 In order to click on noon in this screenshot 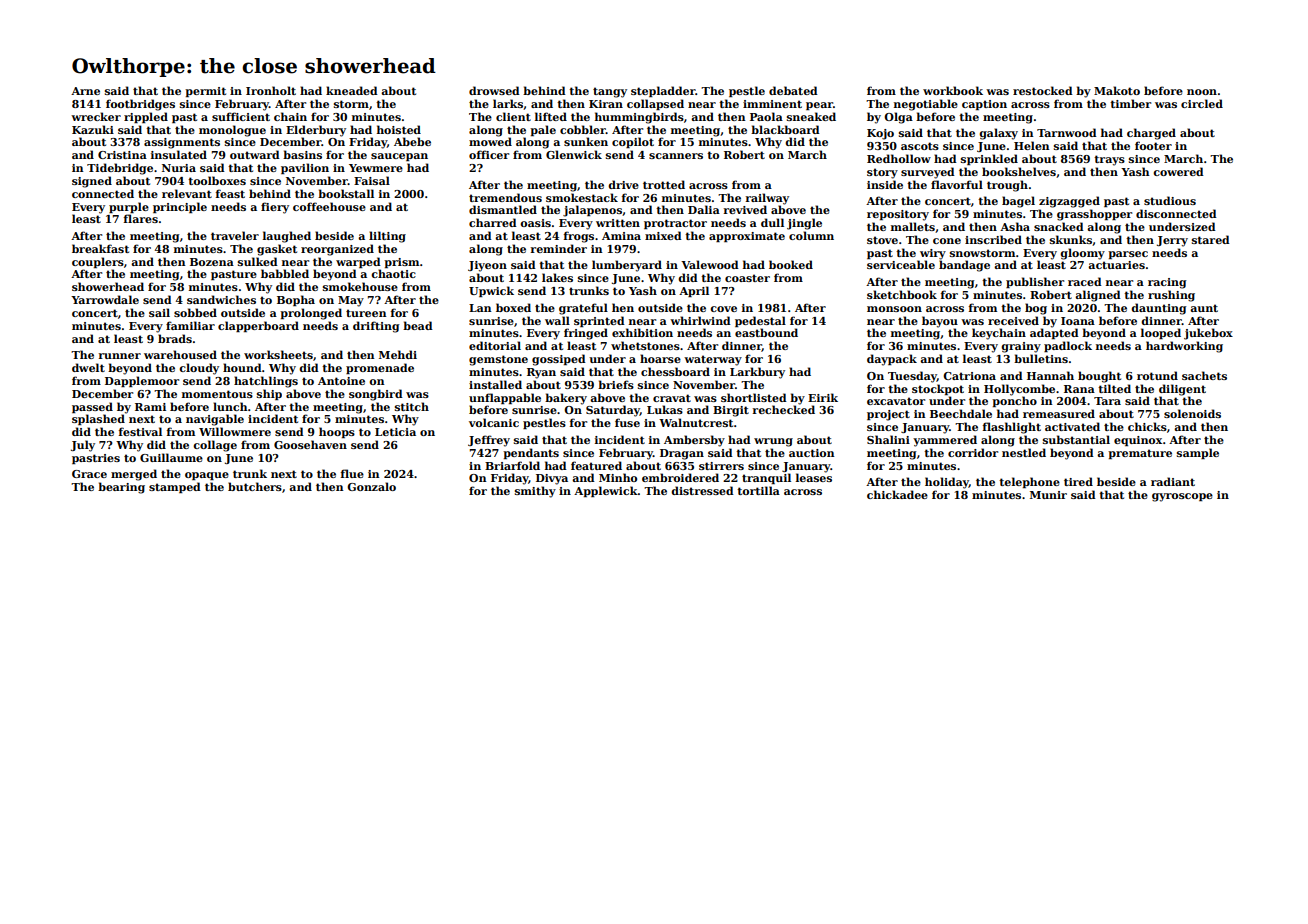, I will do `click(1202, 92)`.
